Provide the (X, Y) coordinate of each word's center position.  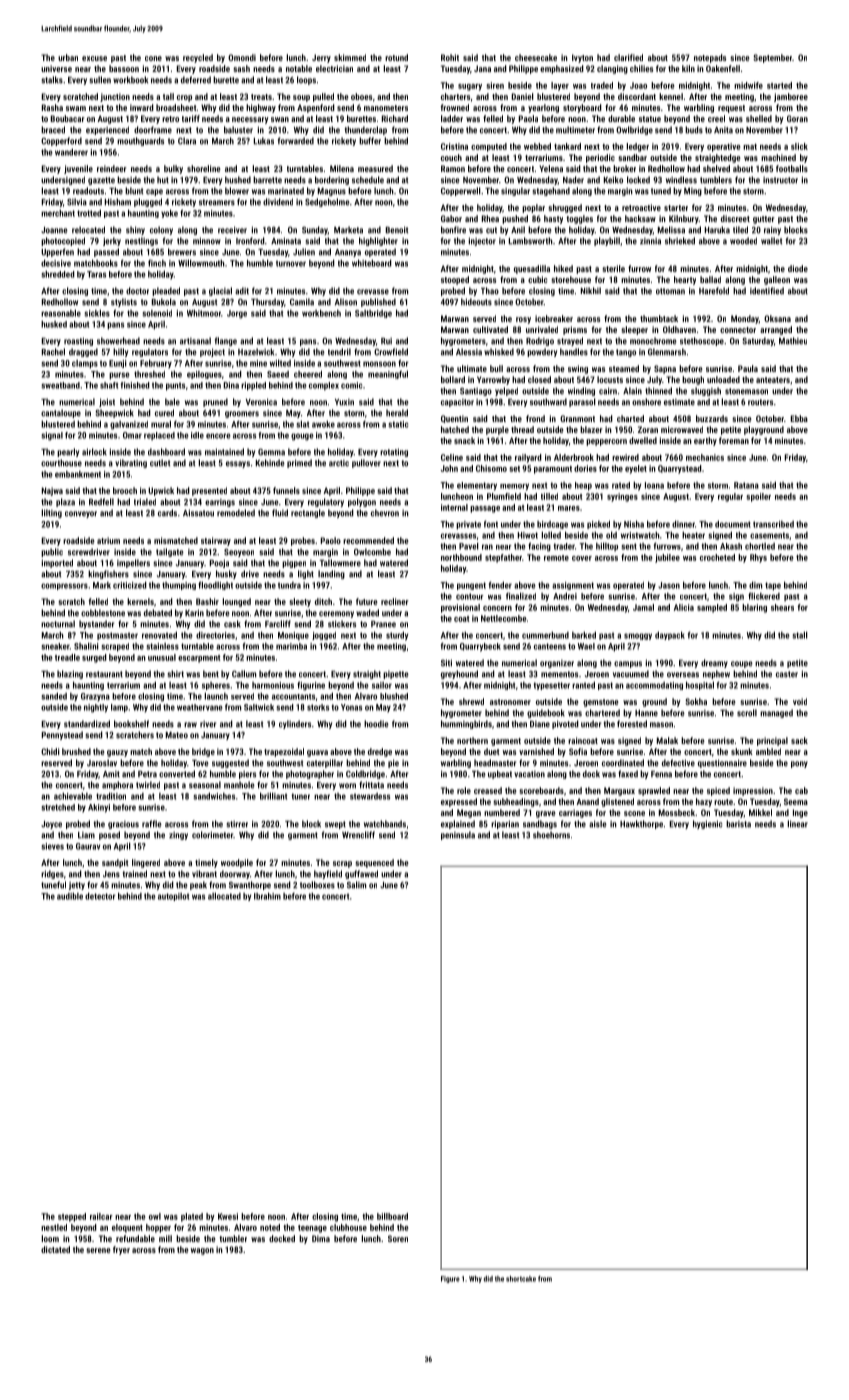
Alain (632, 391)
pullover (366, 463)
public (52, 552)
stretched (58, 807)
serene (98, 1250)
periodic (600, 158)
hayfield (328, 874)
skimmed (350, 57)
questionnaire (722, 763)
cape (154, 192)
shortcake (521, 1279)
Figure (450, 1279)
